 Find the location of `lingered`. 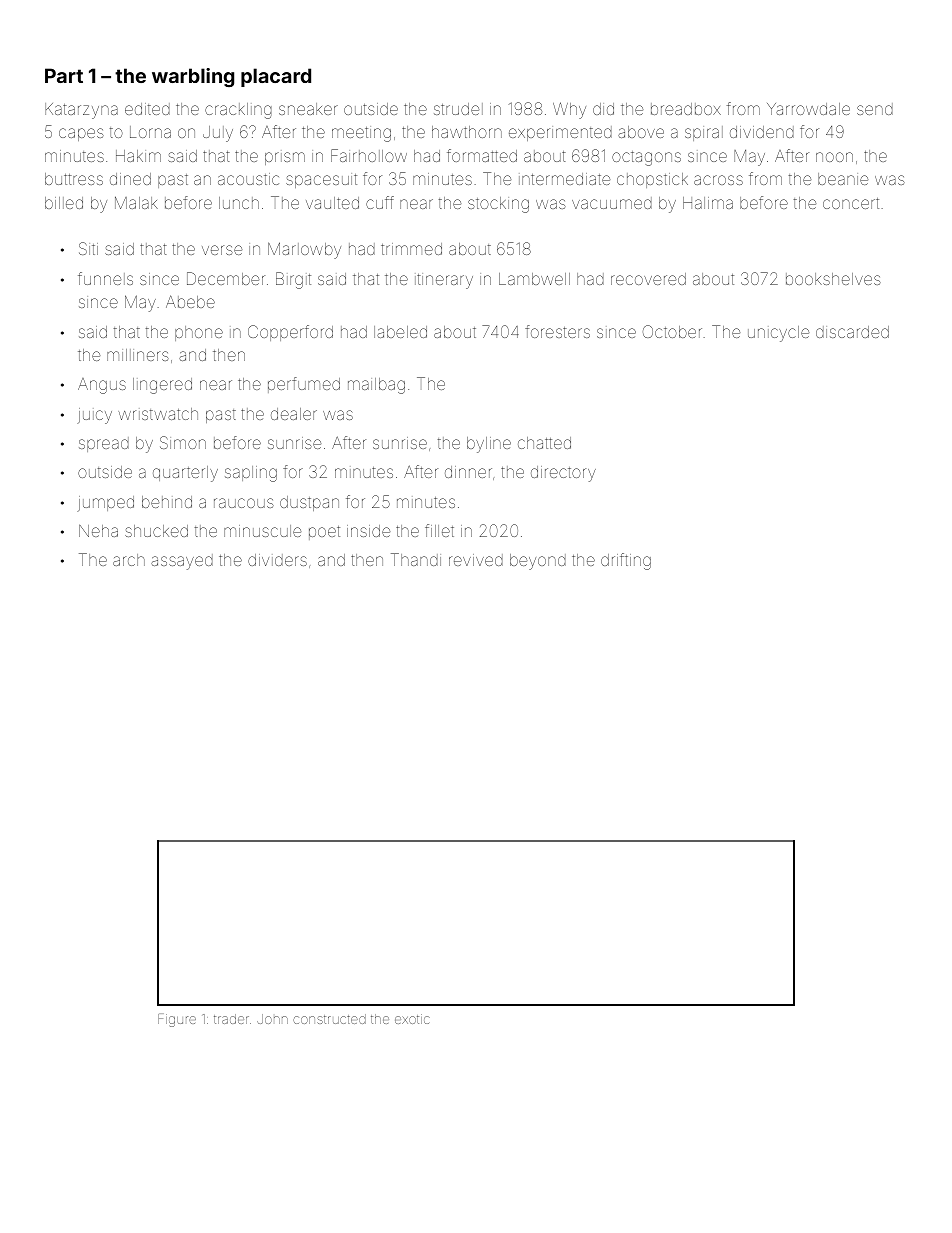

lingered is located at coordinates (162, 386).
